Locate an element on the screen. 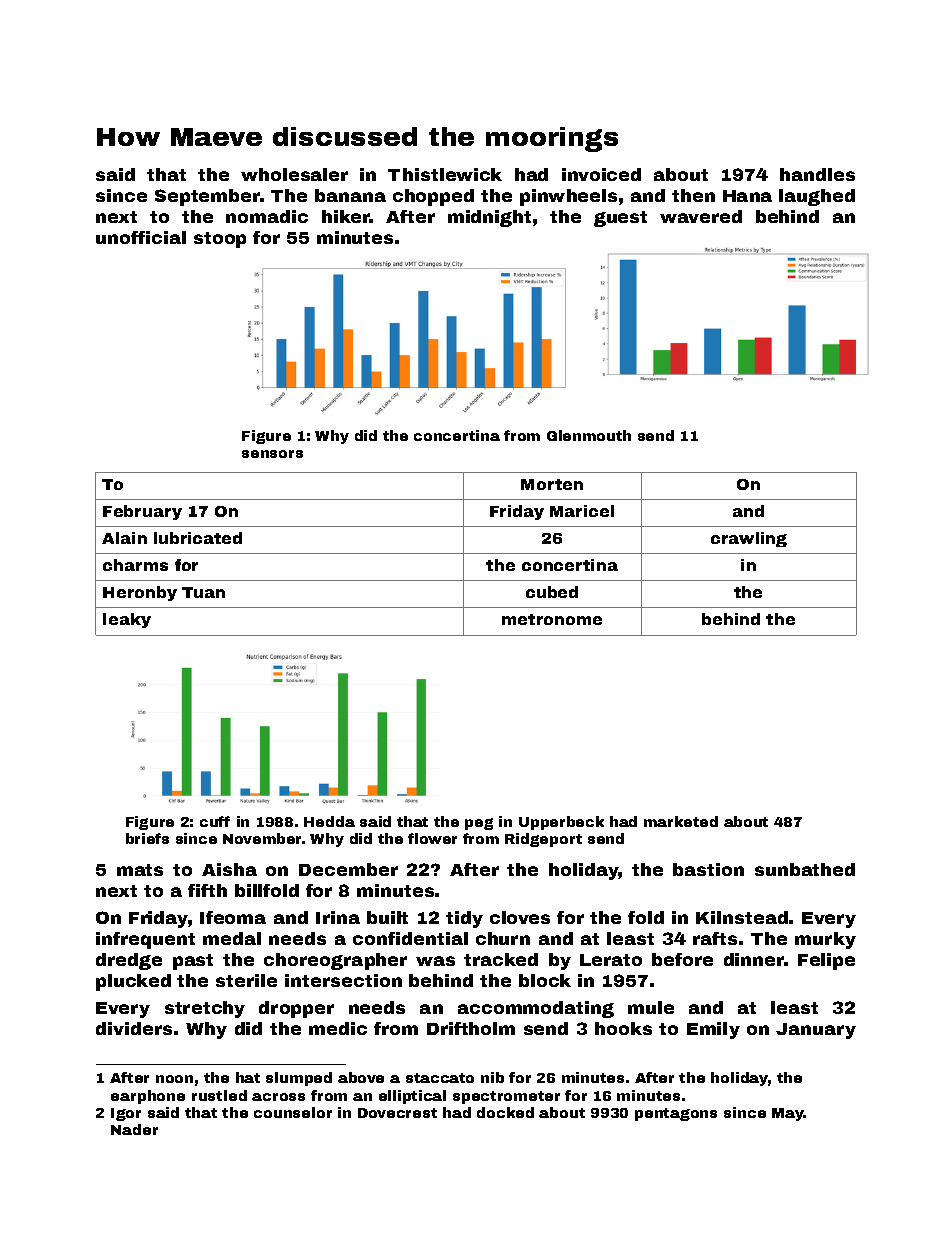  Hana is located at coordinates (747, 196).
